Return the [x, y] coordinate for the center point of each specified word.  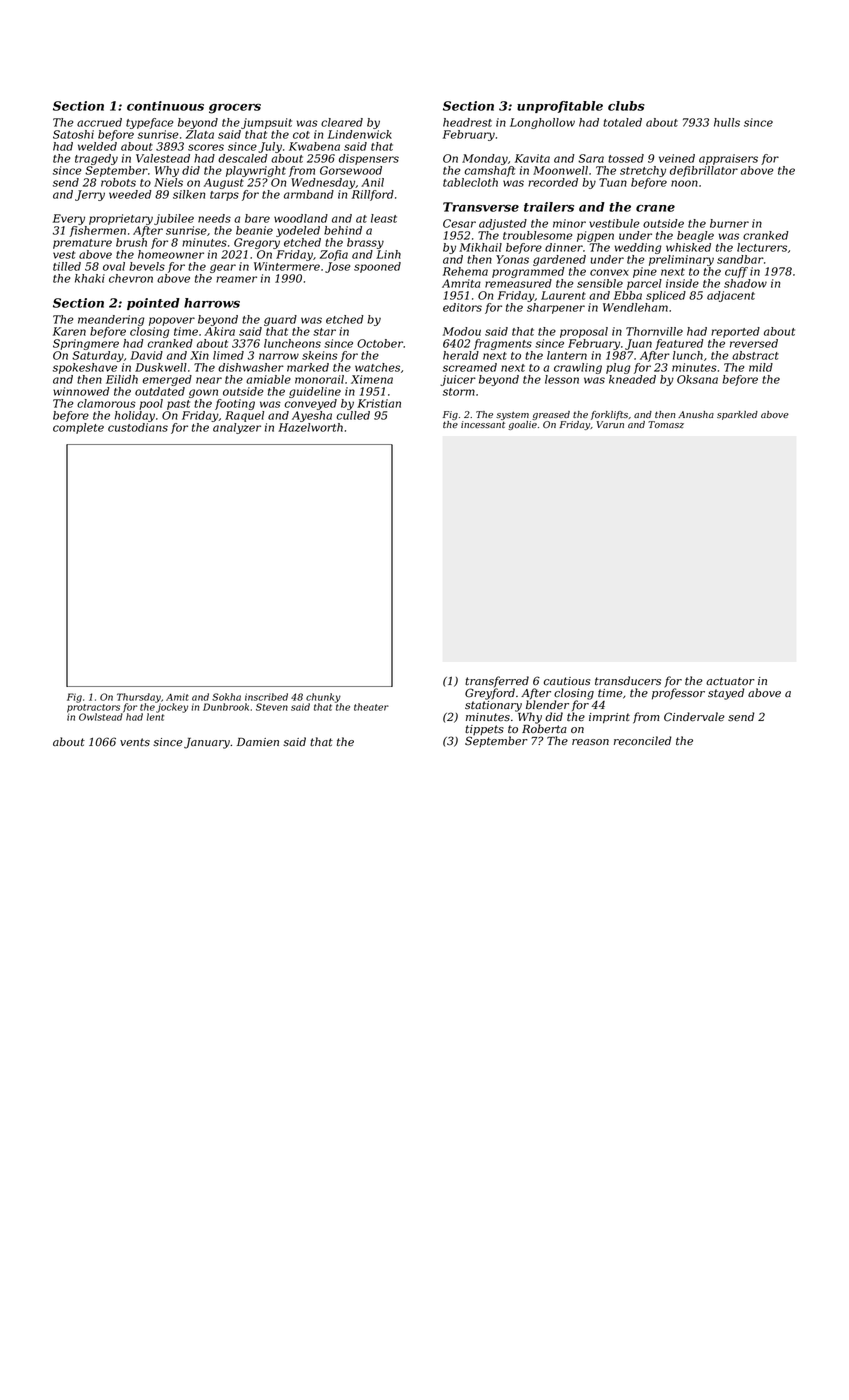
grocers [235, 109]
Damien [258, 742]
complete [78, 428]
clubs [626, 106]
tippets [484, 730]
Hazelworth [310, 427]
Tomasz [666, 424]
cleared [342, 122]
